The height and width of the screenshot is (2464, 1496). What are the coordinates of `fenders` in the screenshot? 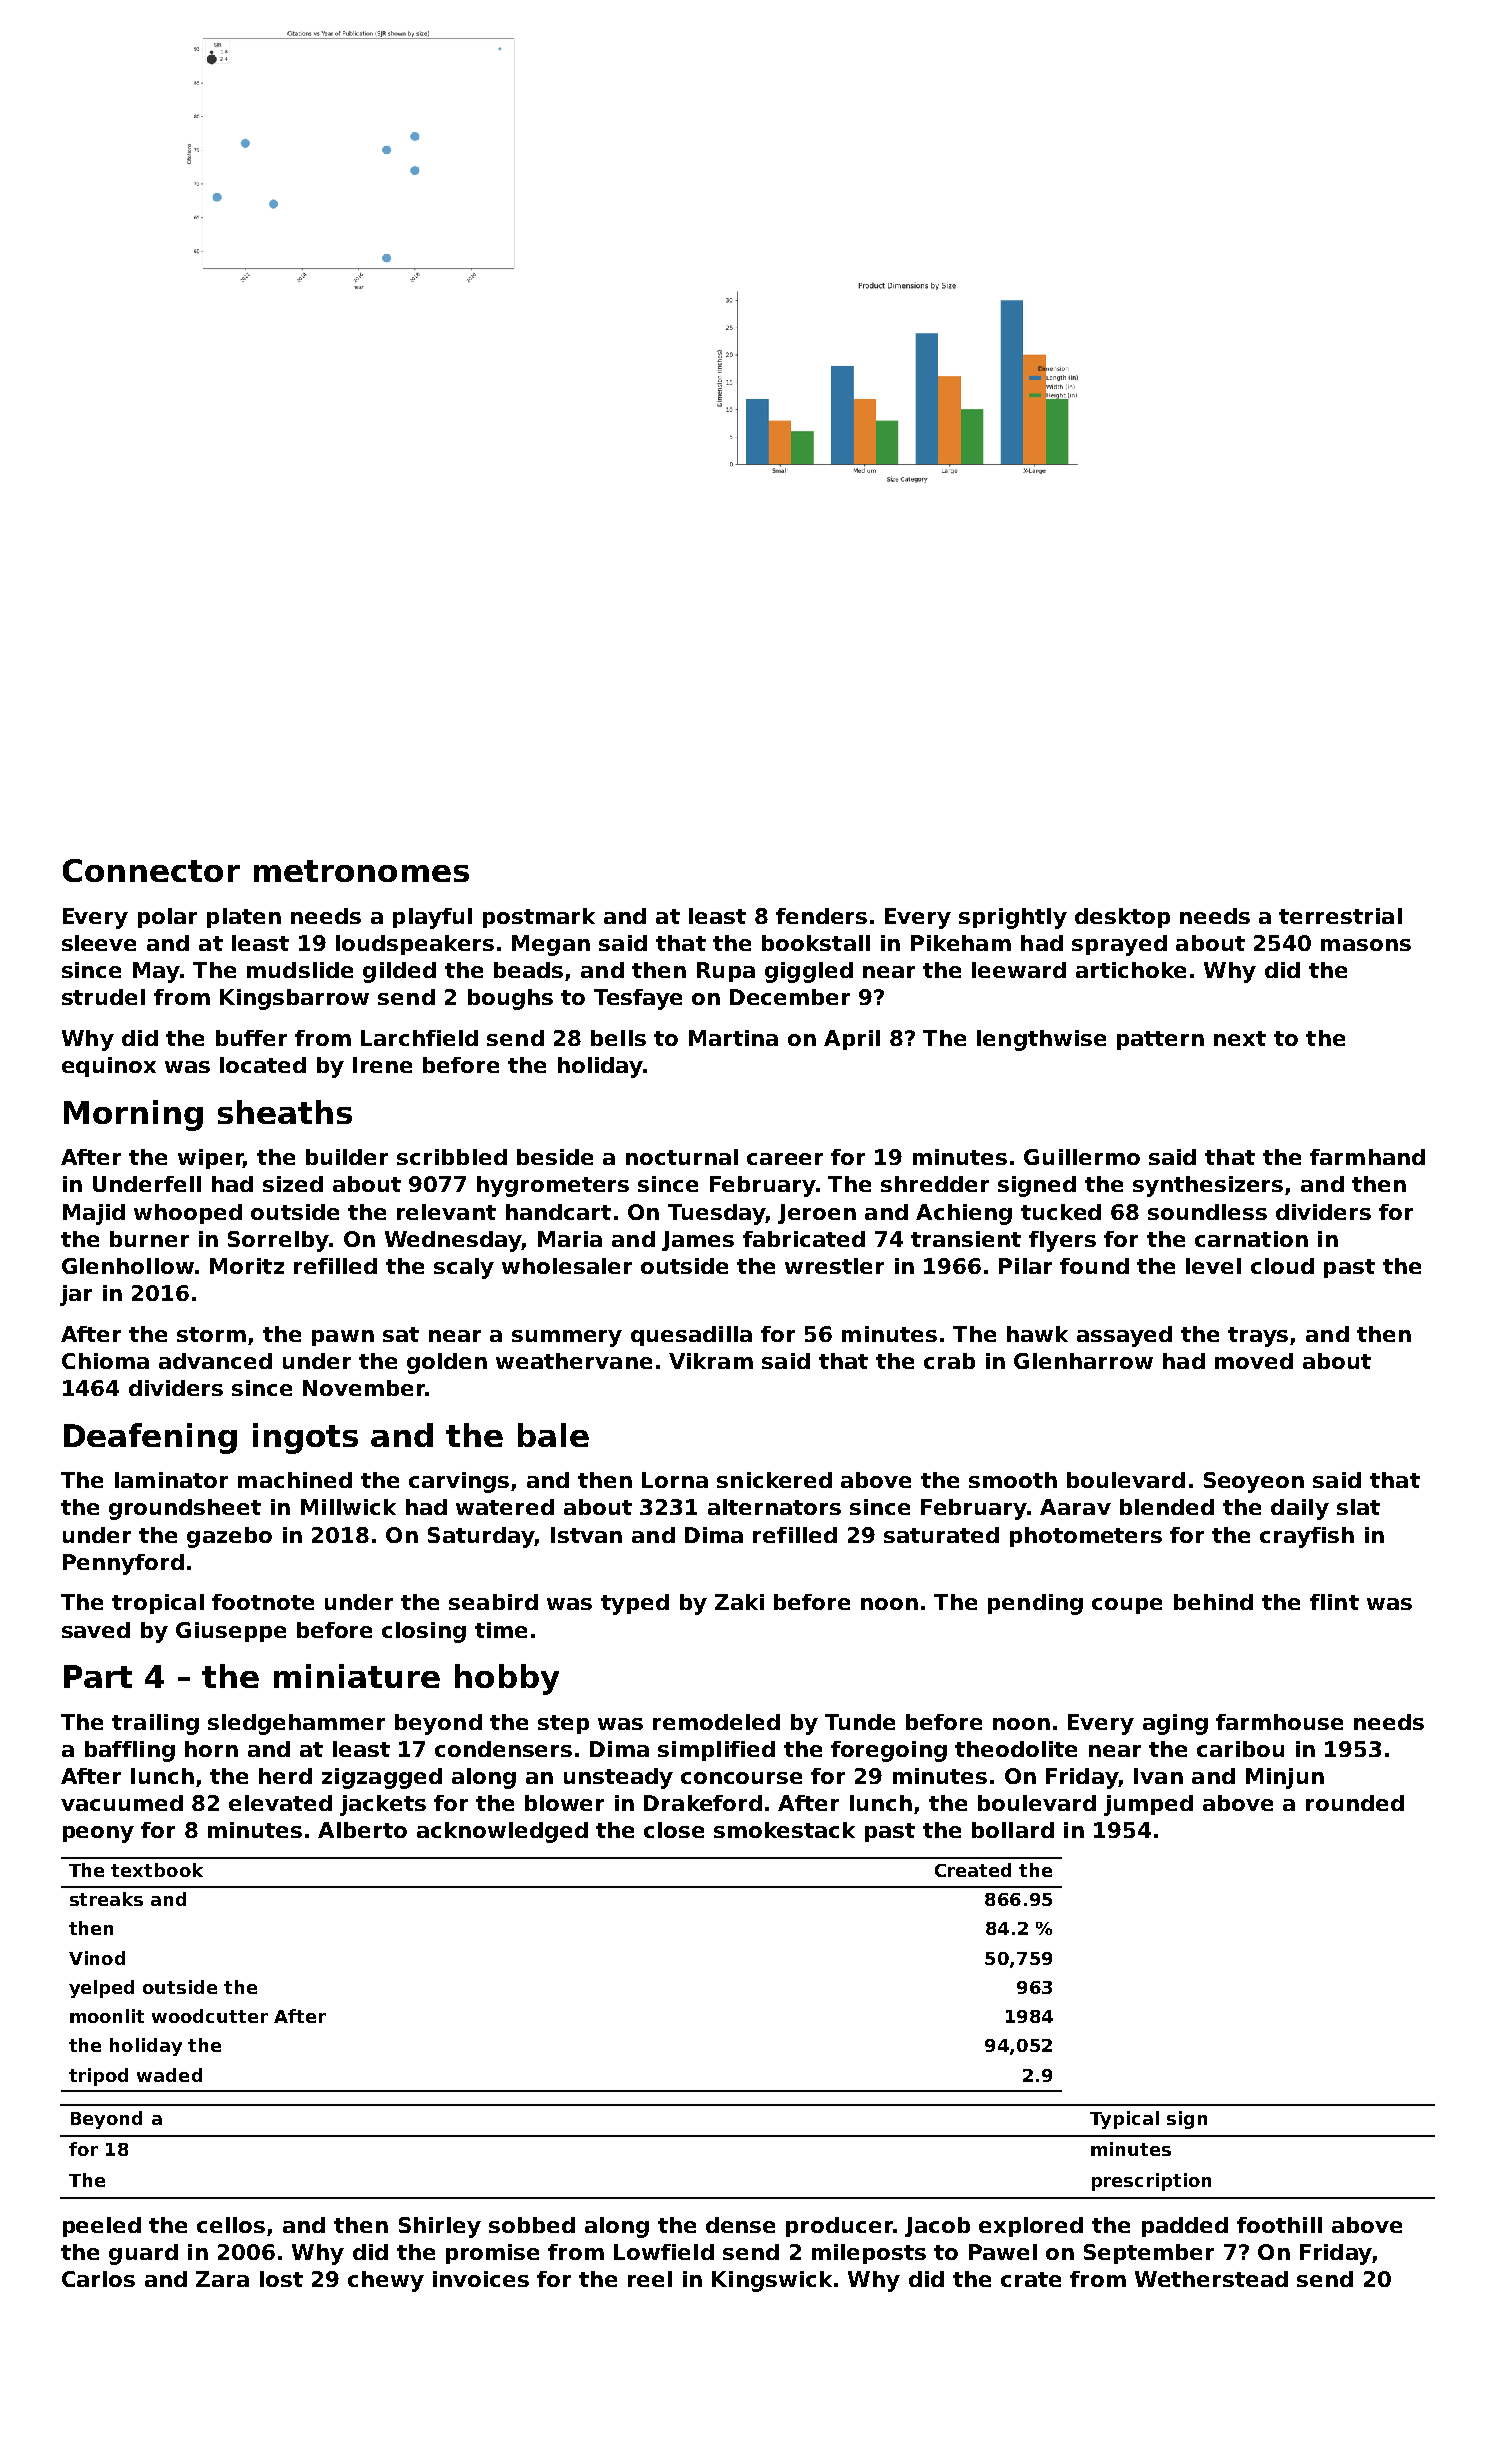 It's located at (821, 916).
